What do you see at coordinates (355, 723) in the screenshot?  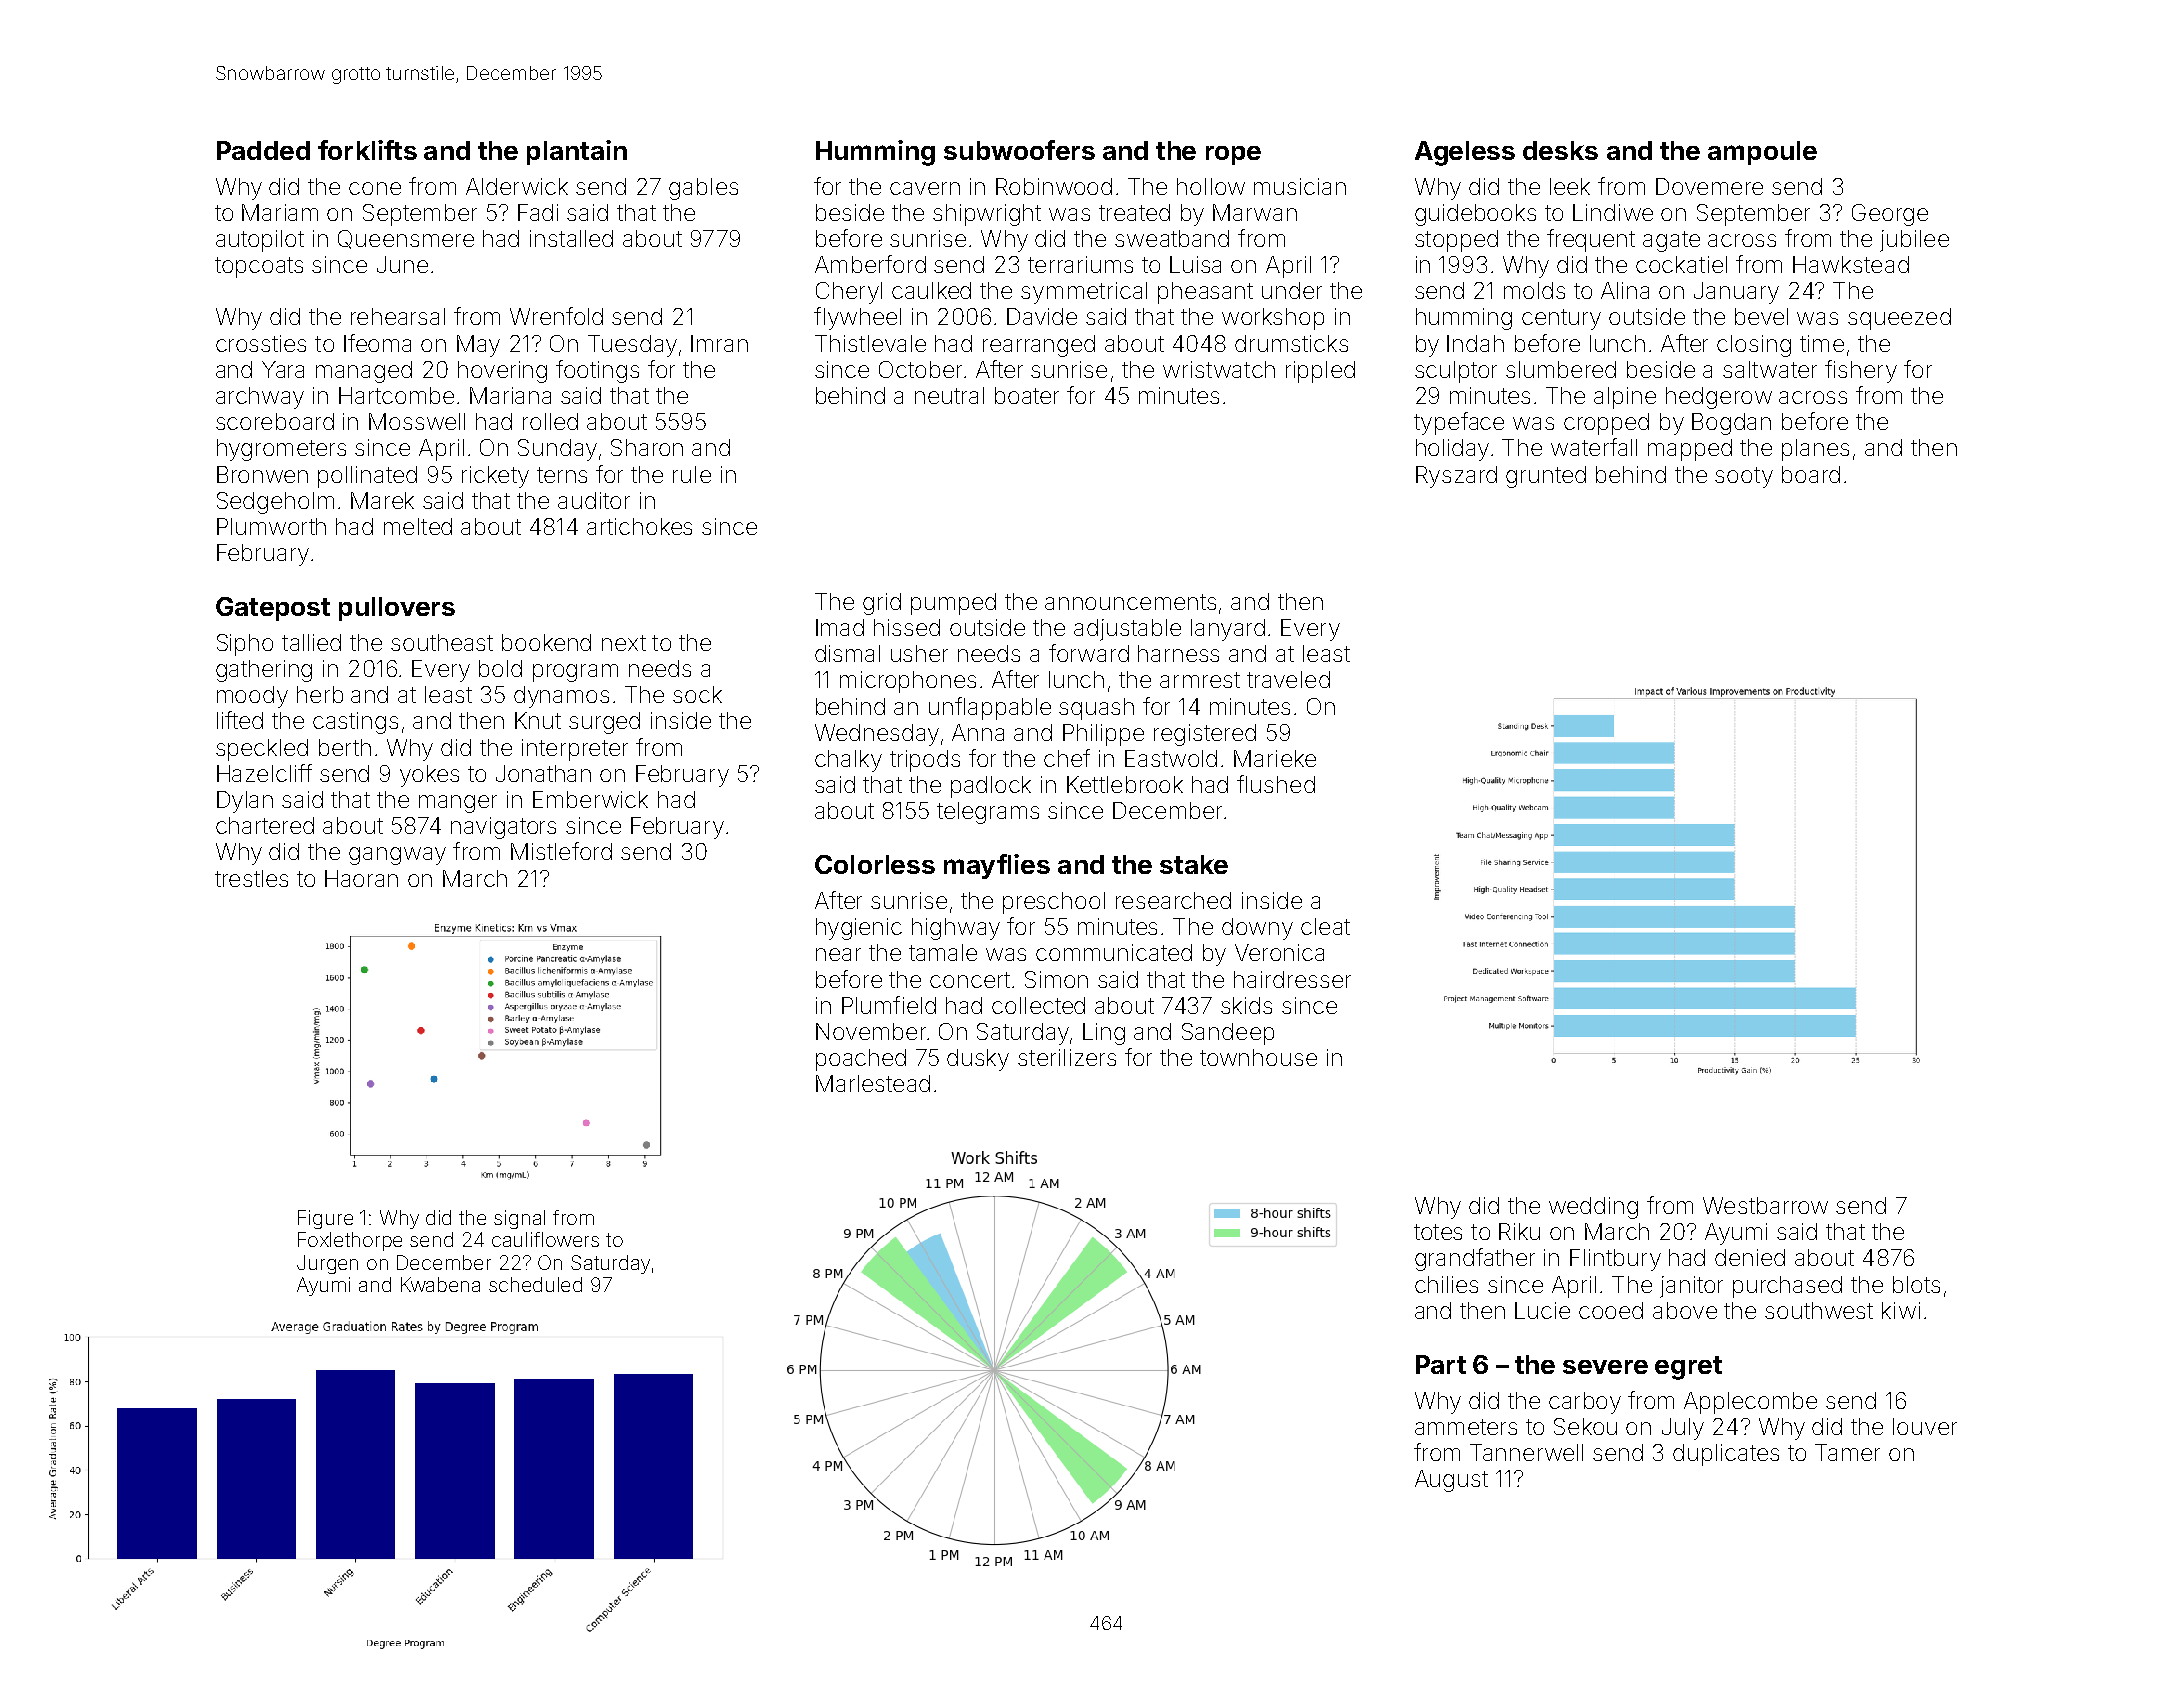 I see `castings` at bounding box center [355, 723].
